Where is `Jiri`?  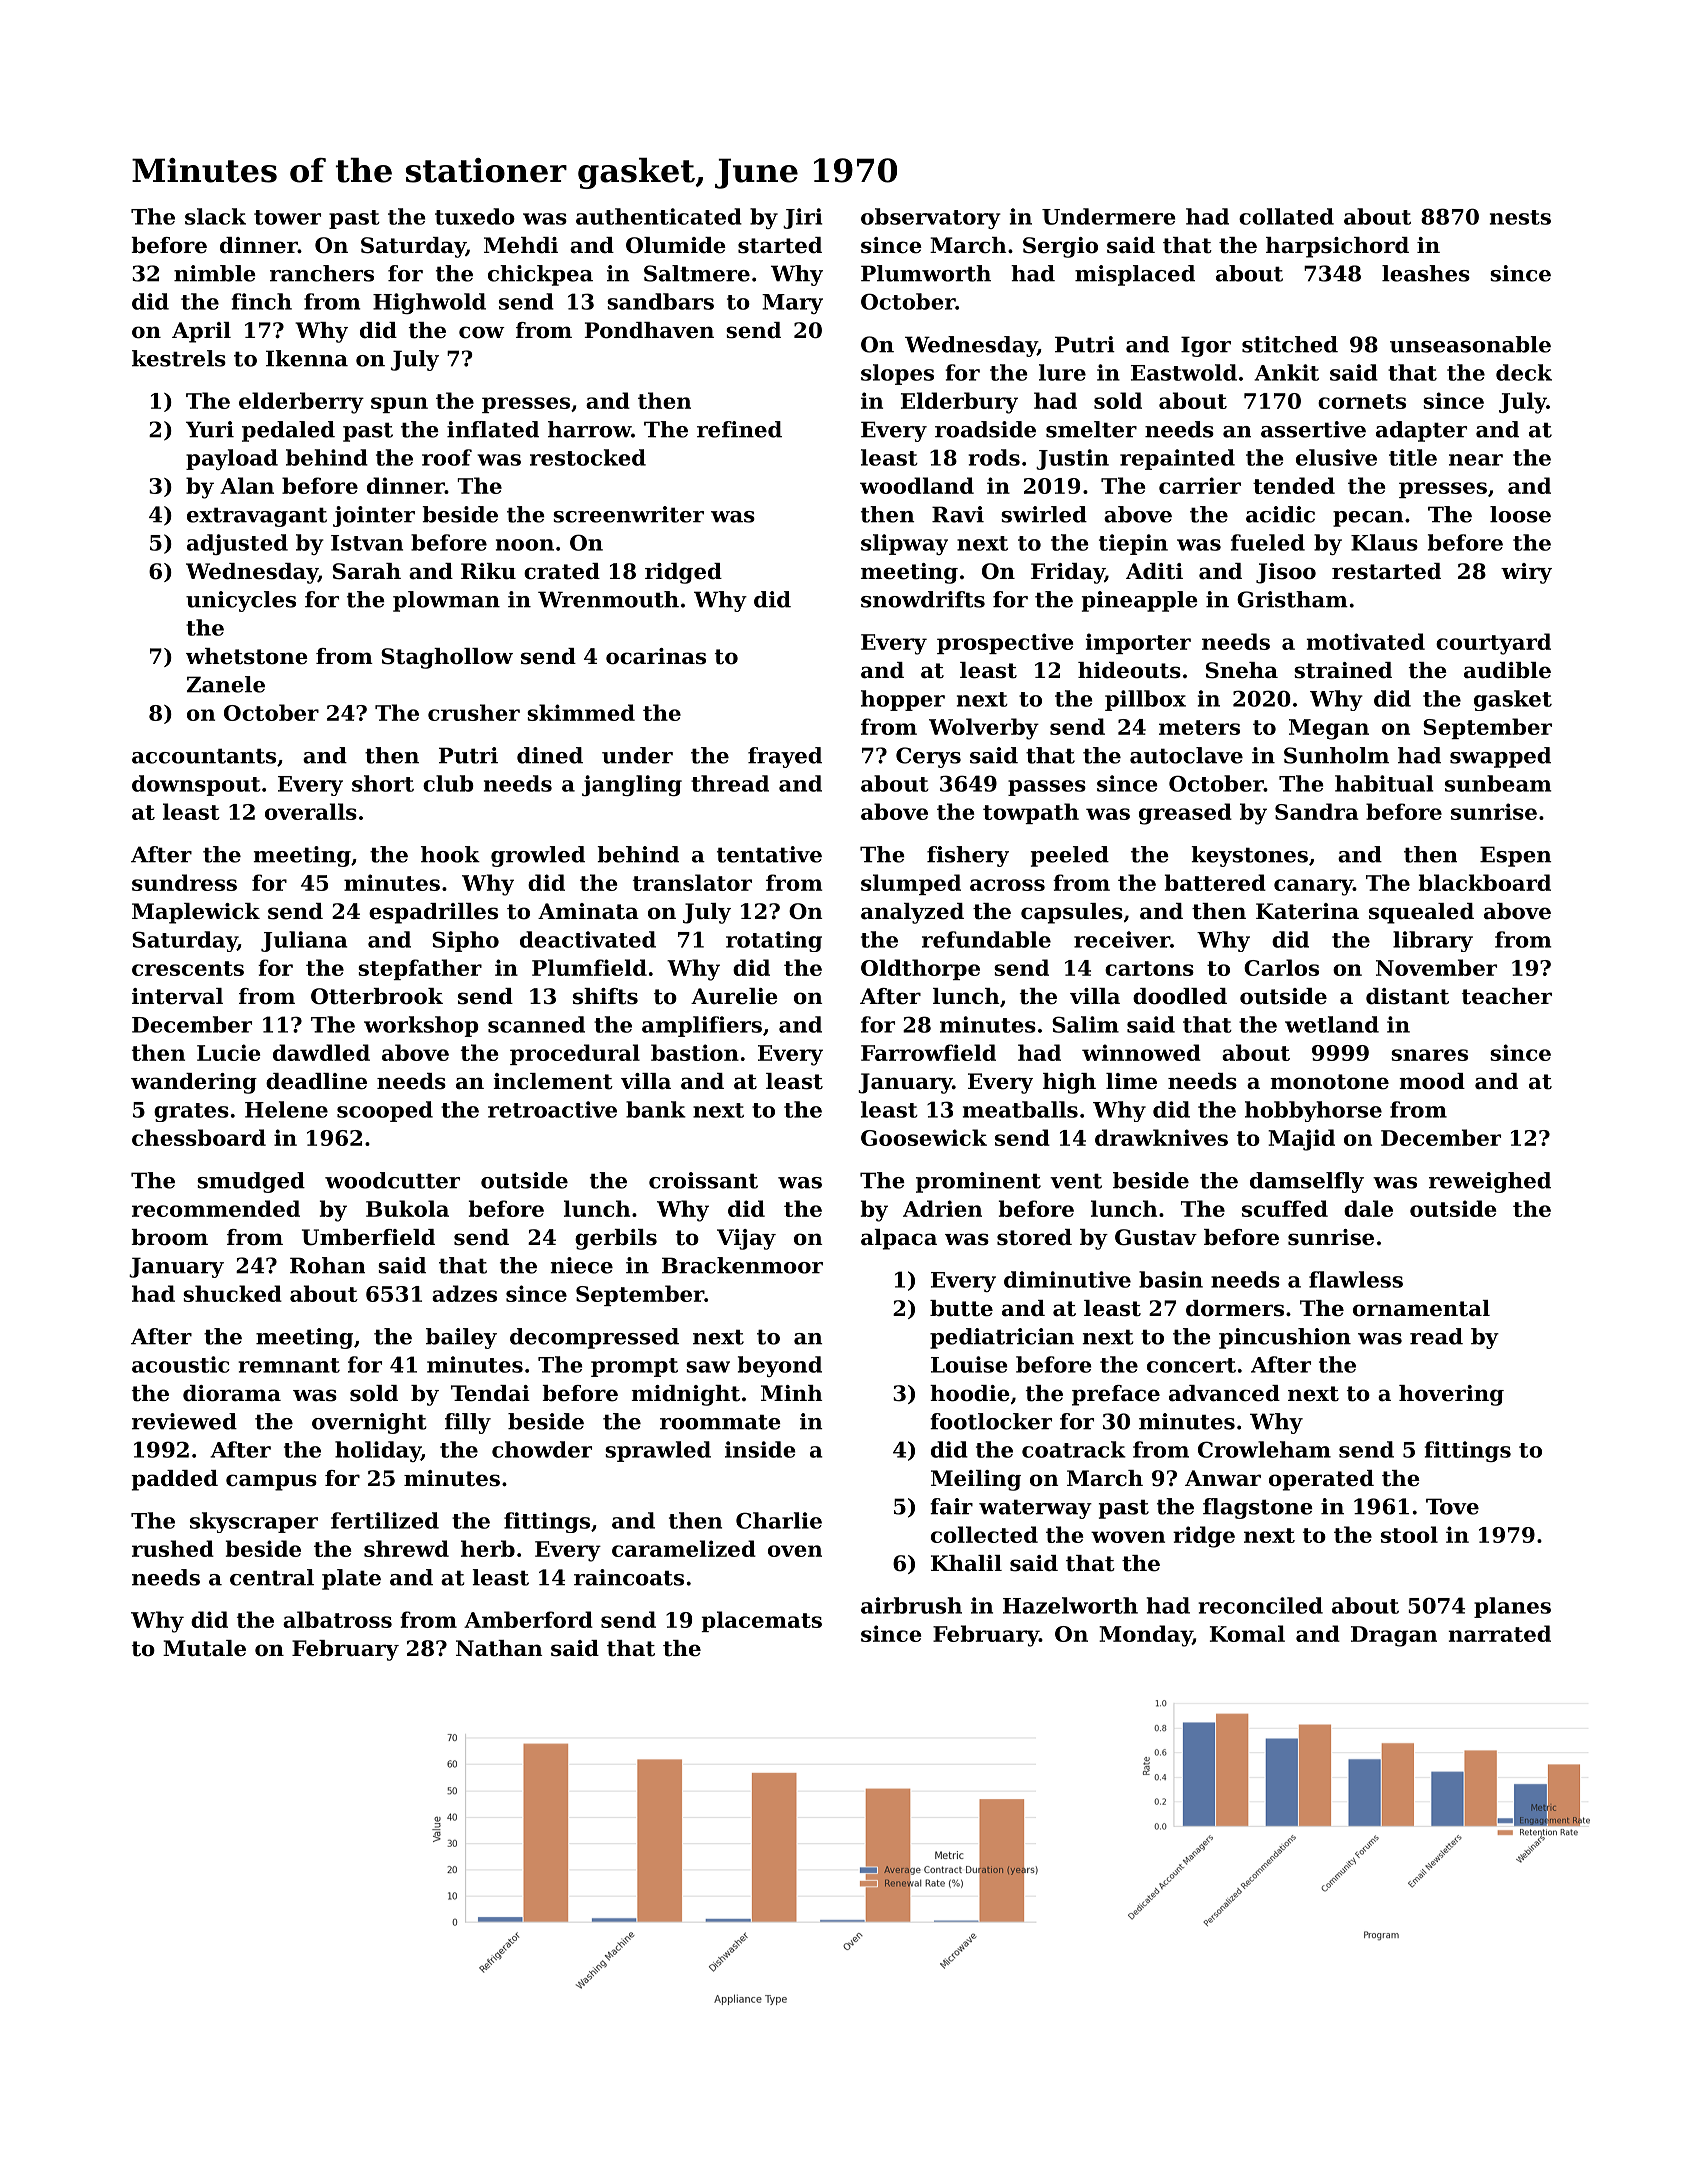 Jiri is located at coordinates (802, 218).
